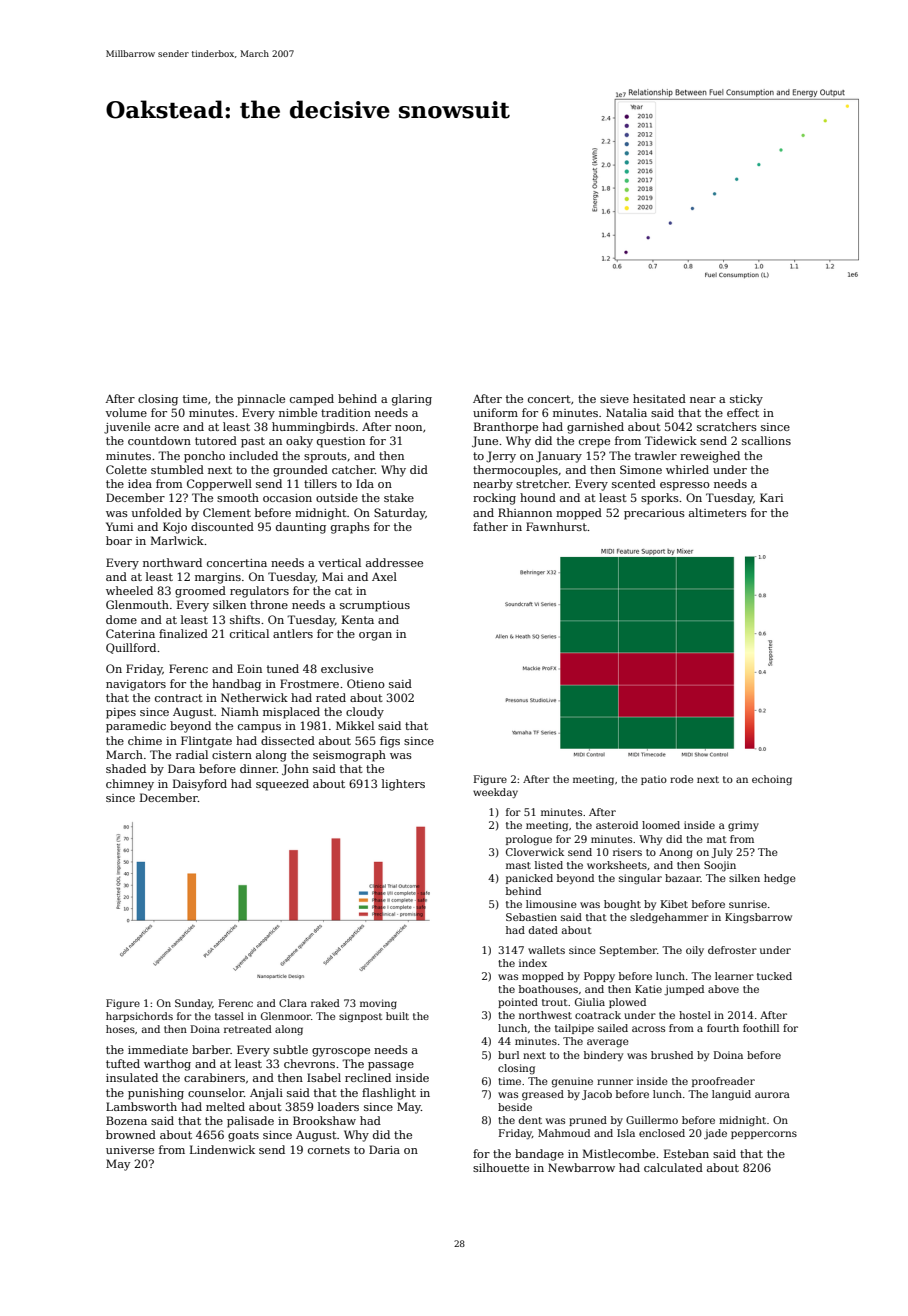 The image size is (908, 1316). What do you see at coordinates (518, 865) in the image?
I see `mast` at bounding box center [518, 865].
